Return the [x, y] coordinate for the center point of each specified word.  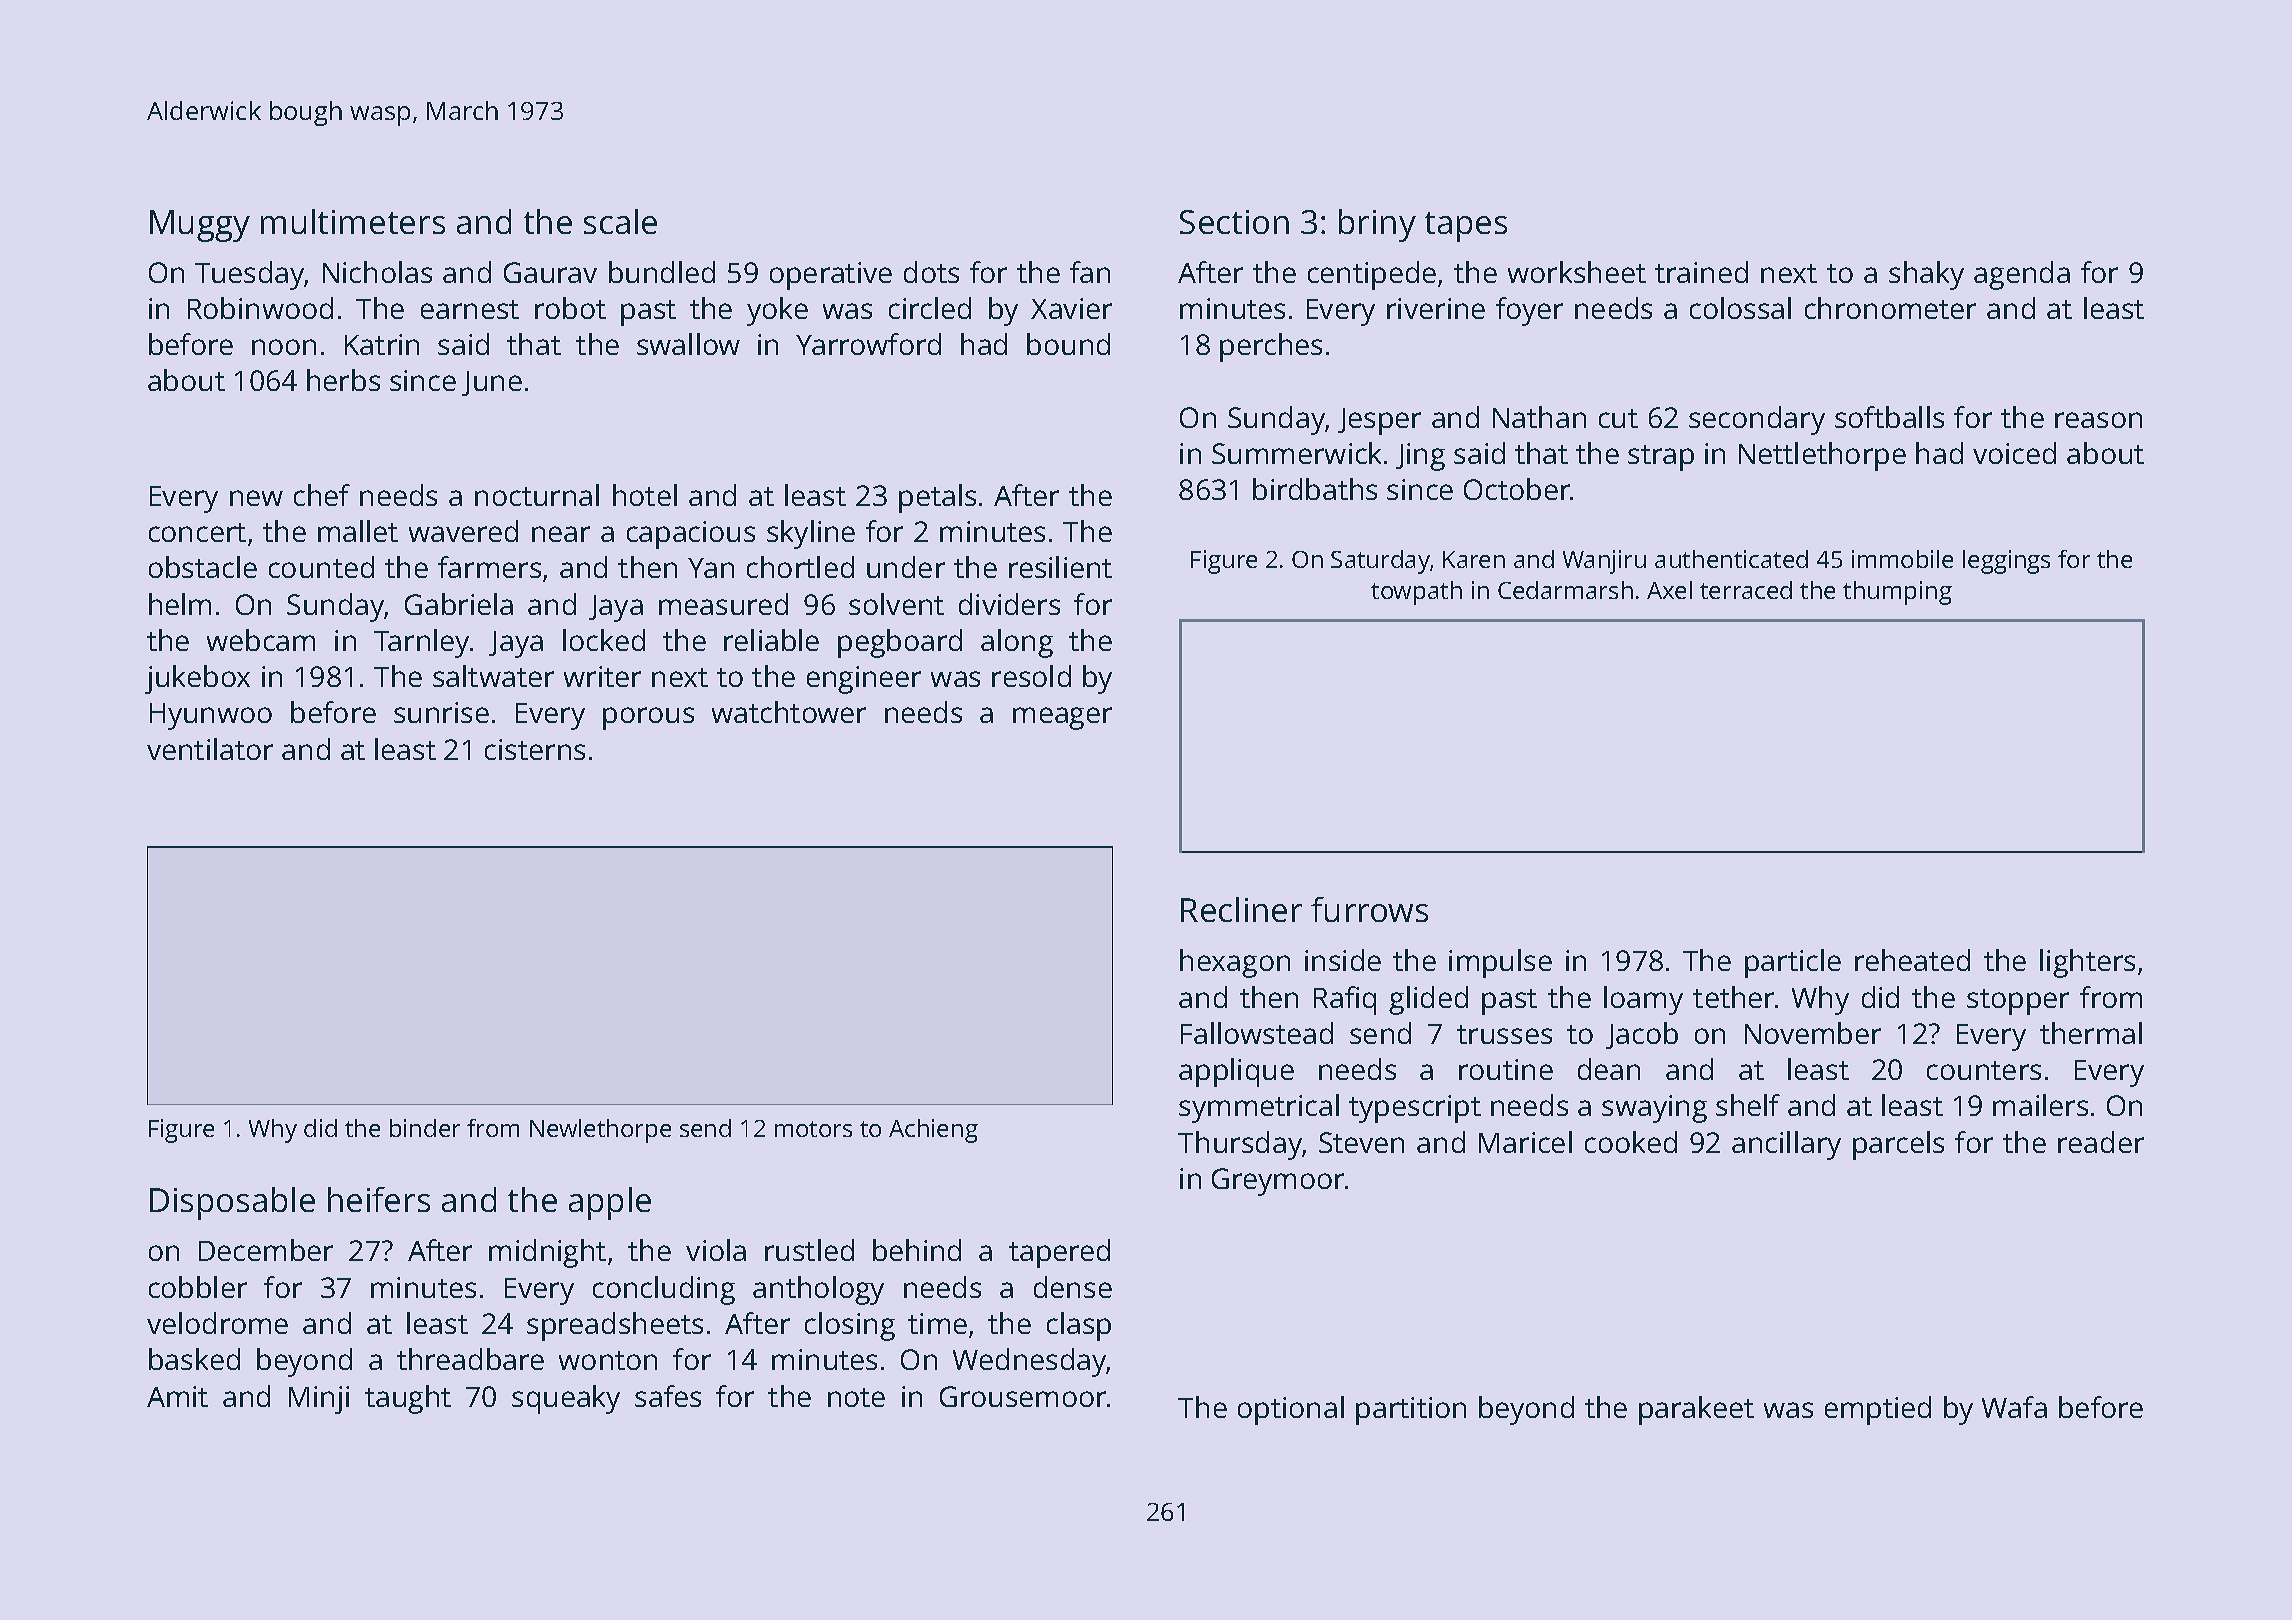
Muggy [200, 226]
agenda [2022, 275]
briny [1377, 225]
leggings [2006, 562]
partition [1411, 1411]
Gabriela [459, 604]
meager [1062, 718]
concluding [664, 1290]
